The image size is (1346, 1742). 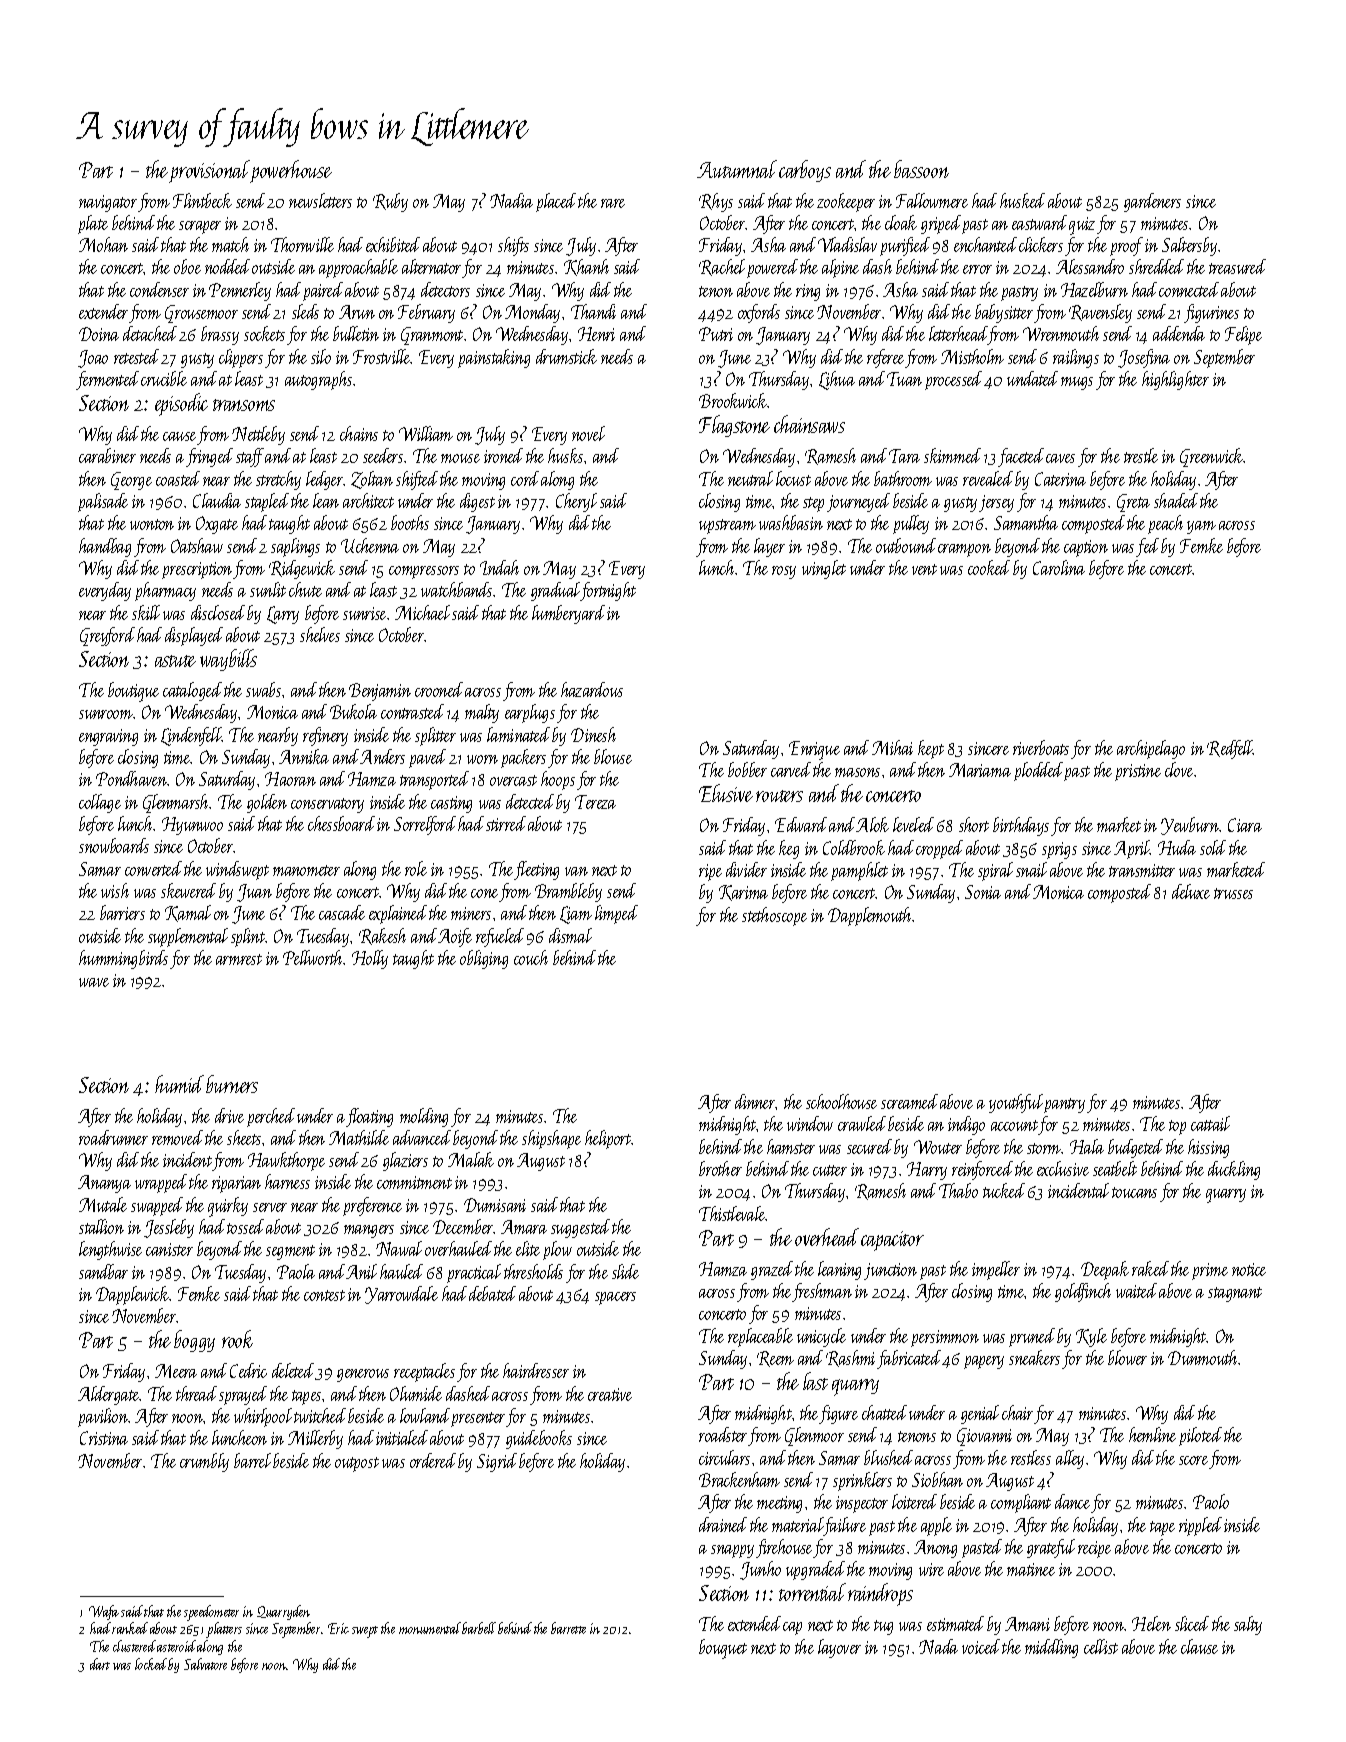 I want to click on creative, so click(x=610, y=1394).
